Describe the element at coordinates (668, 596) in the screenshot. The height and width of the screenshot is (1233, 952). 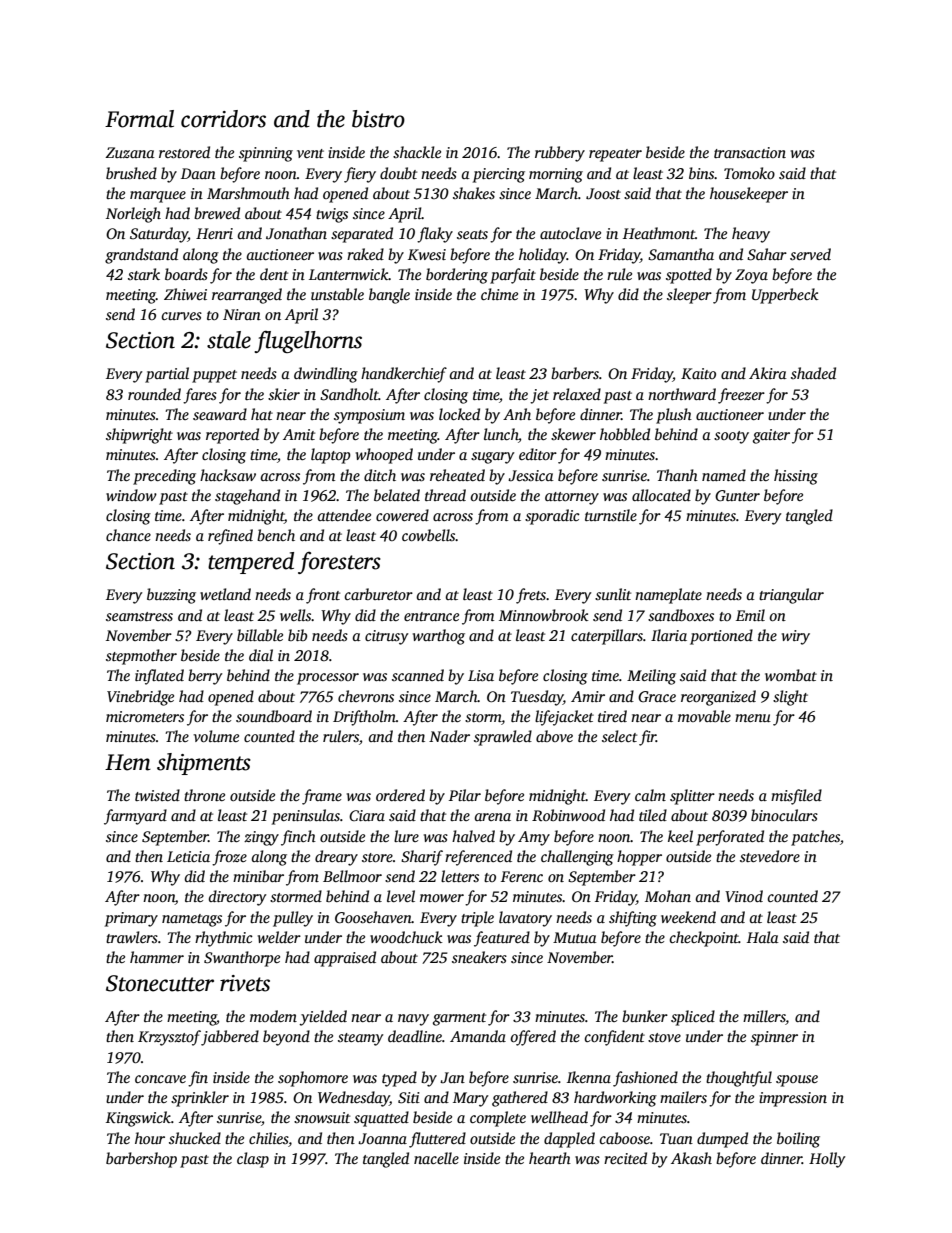
I see `nameplate` at that location.
